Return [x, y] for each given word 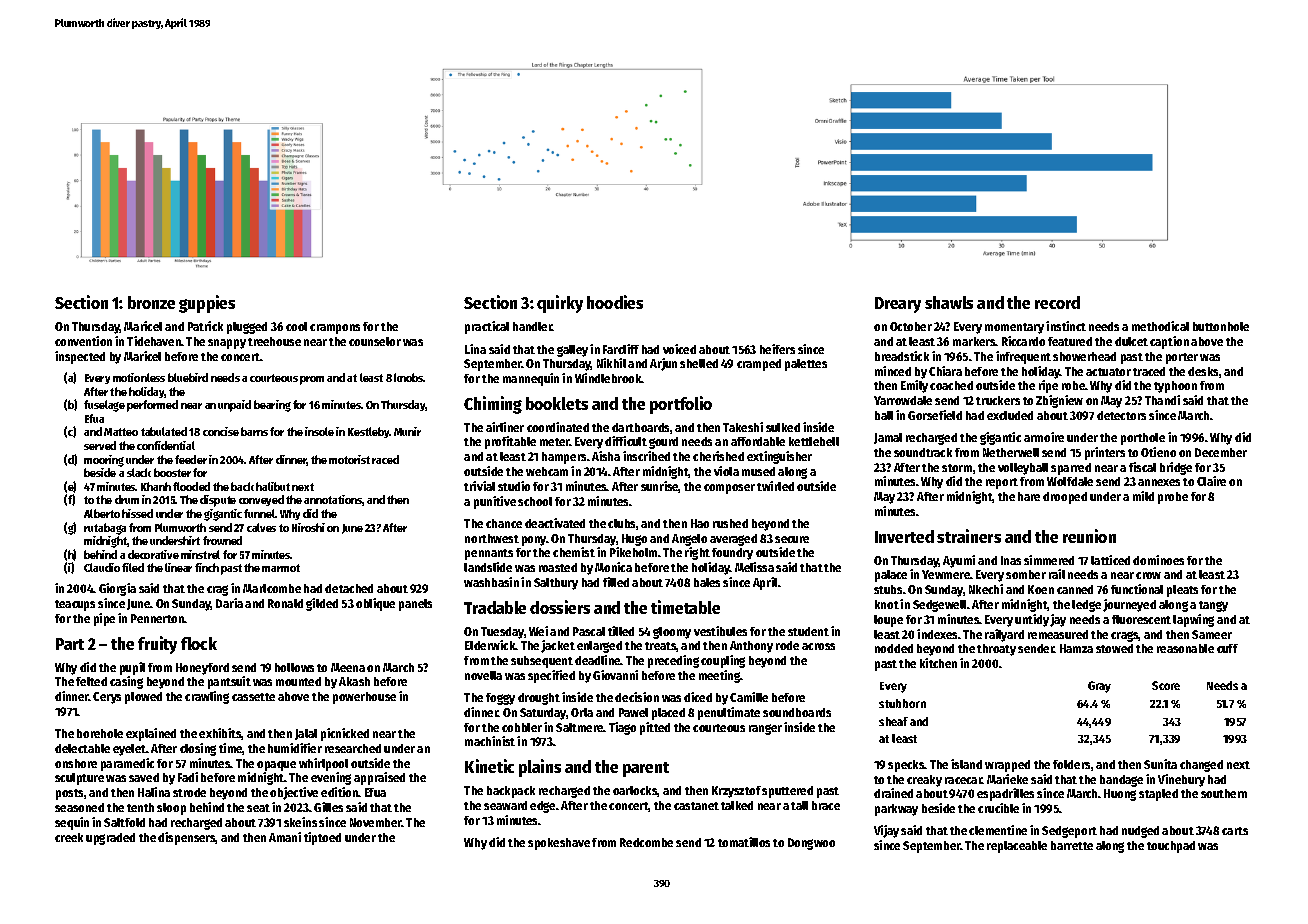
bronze [151, 302]
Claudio [102, 567]
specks [906, 766]
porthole [1143, 439]
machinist [490, 741]
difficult [626, 441]
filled [616, 582]
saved [144, 777]
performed [152, 406]
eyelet [129, 750]
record [1057, 302]
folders [1071, 764]
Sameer [1212, 634]
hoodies [615, 302]
